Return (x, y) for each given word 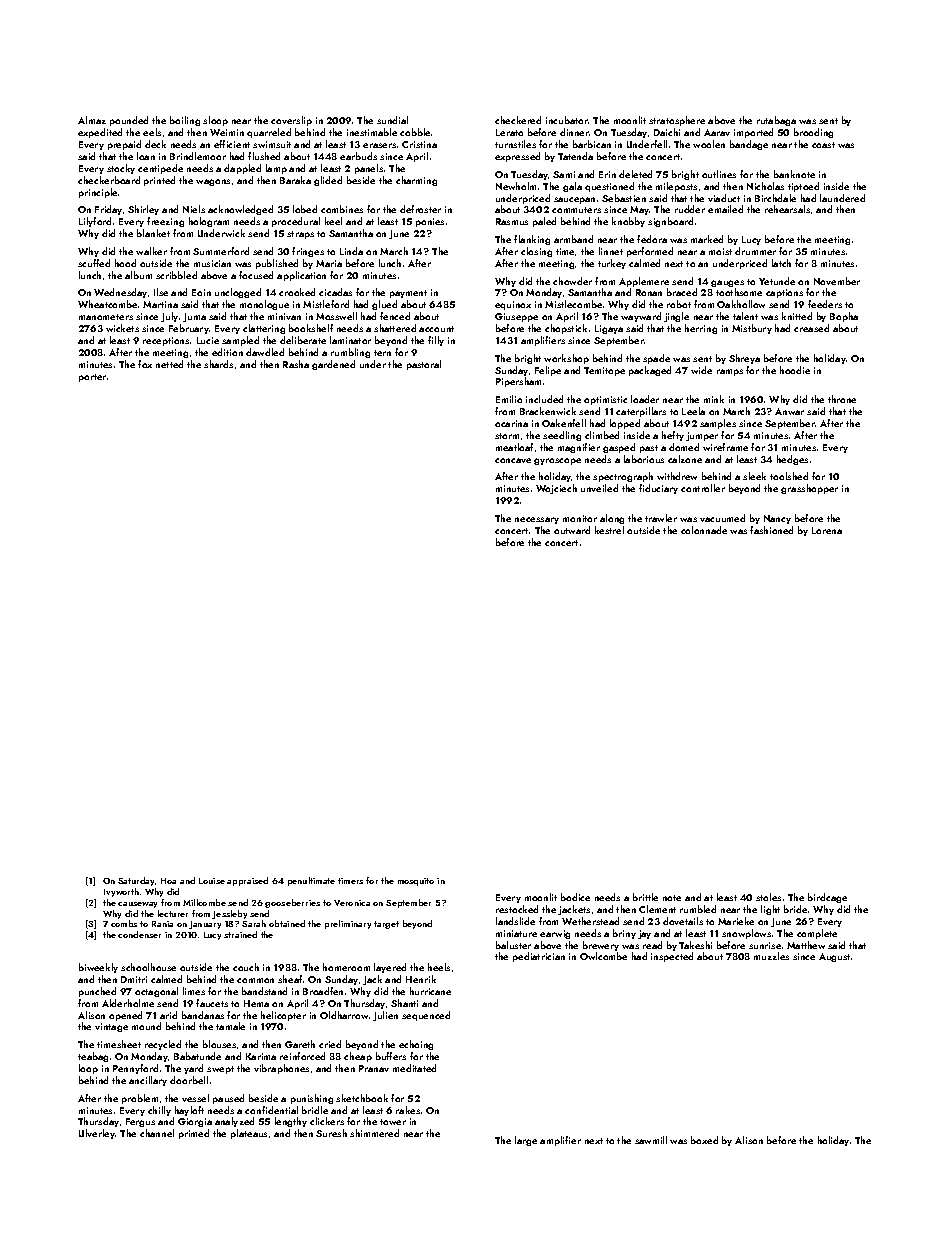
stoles (768, 897)
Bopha (844, 317)
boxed (704, 1140)
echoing (416, 1045)
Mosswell (336, 316)
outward (572, 530)
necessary (537, 520)
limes (194, 991)
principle (98, 193)
